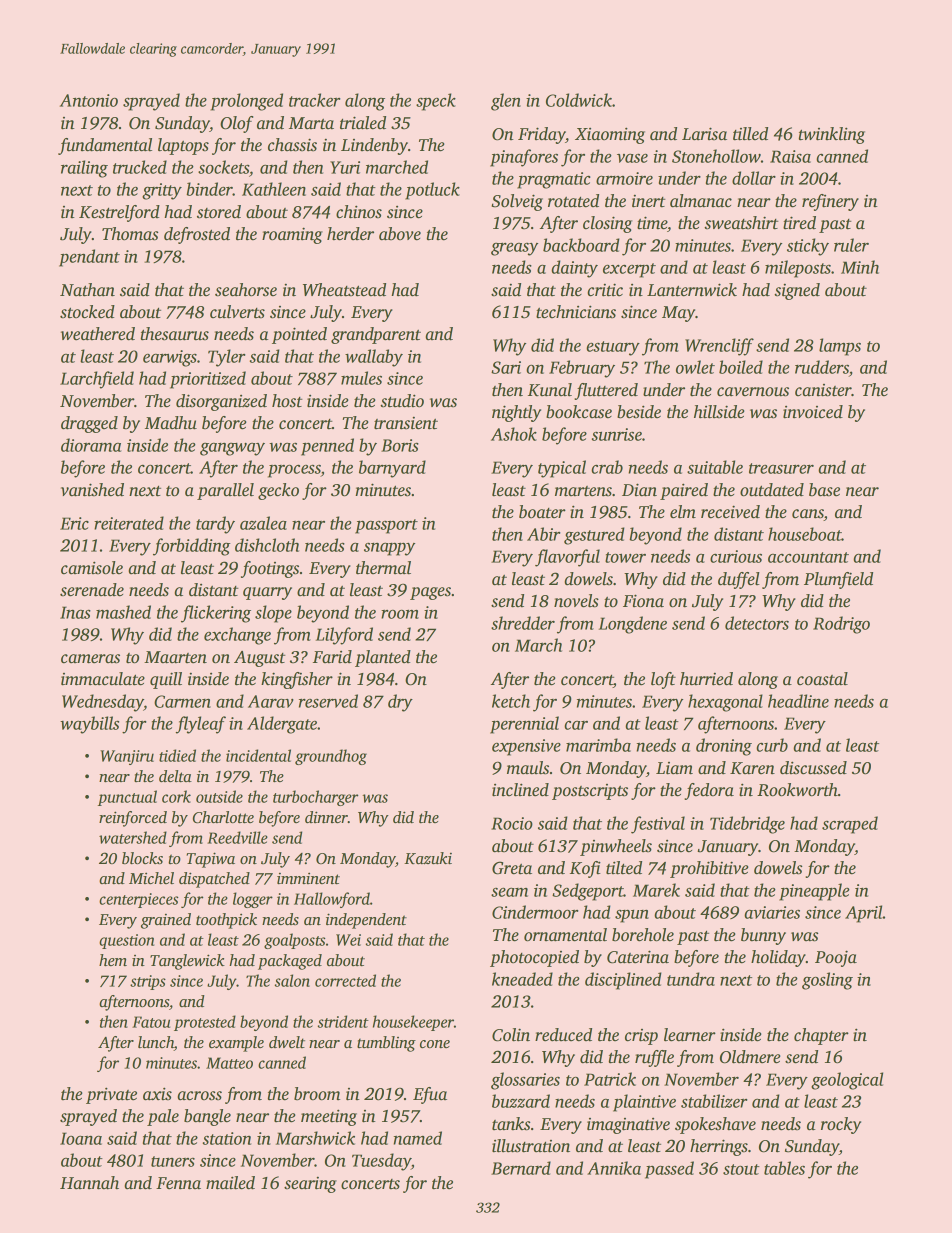 This screenshot has width=952, height=1233. I want to click on slope, so click(273, 614).
